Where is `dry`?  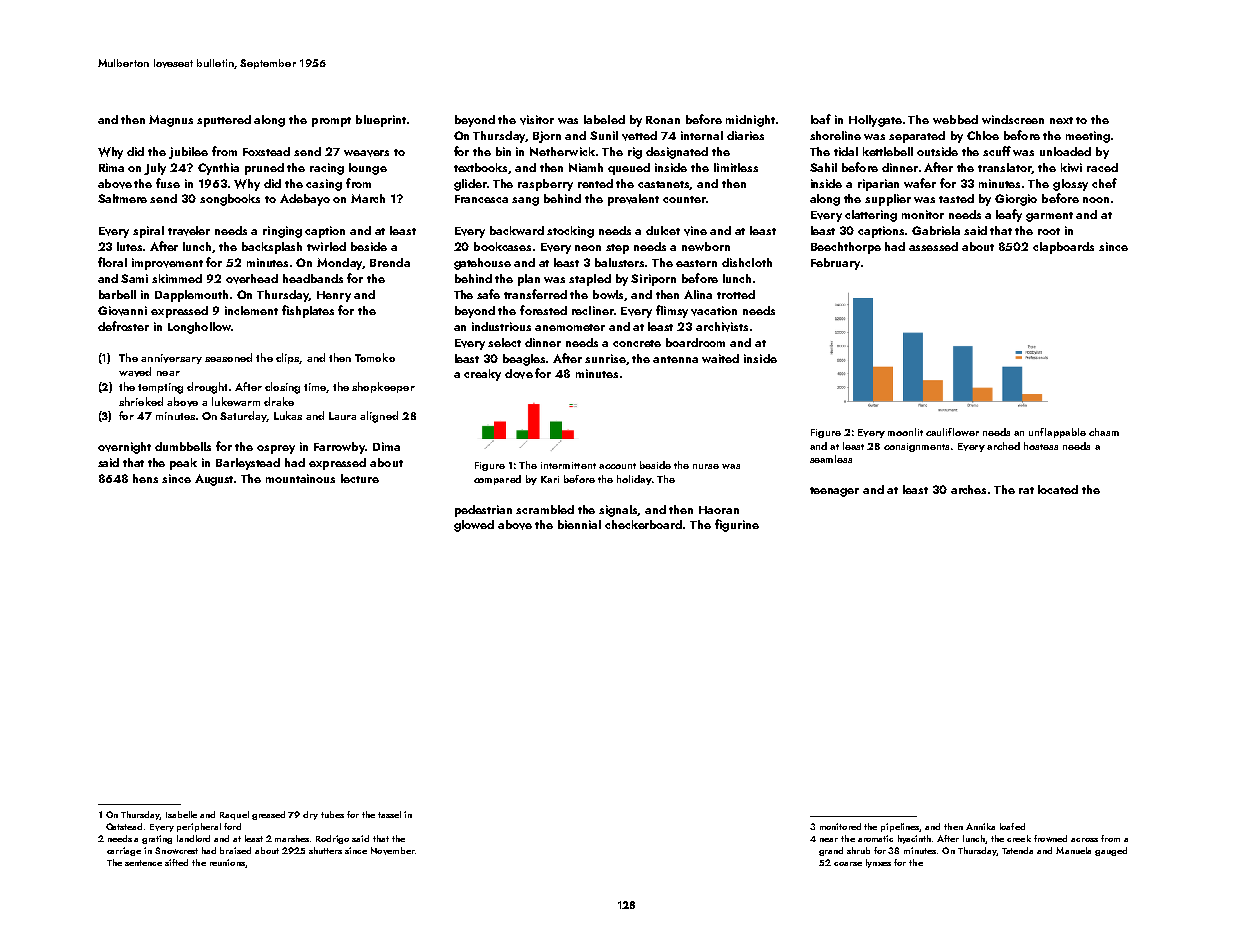
dry is located at coordinates (310, 815).
